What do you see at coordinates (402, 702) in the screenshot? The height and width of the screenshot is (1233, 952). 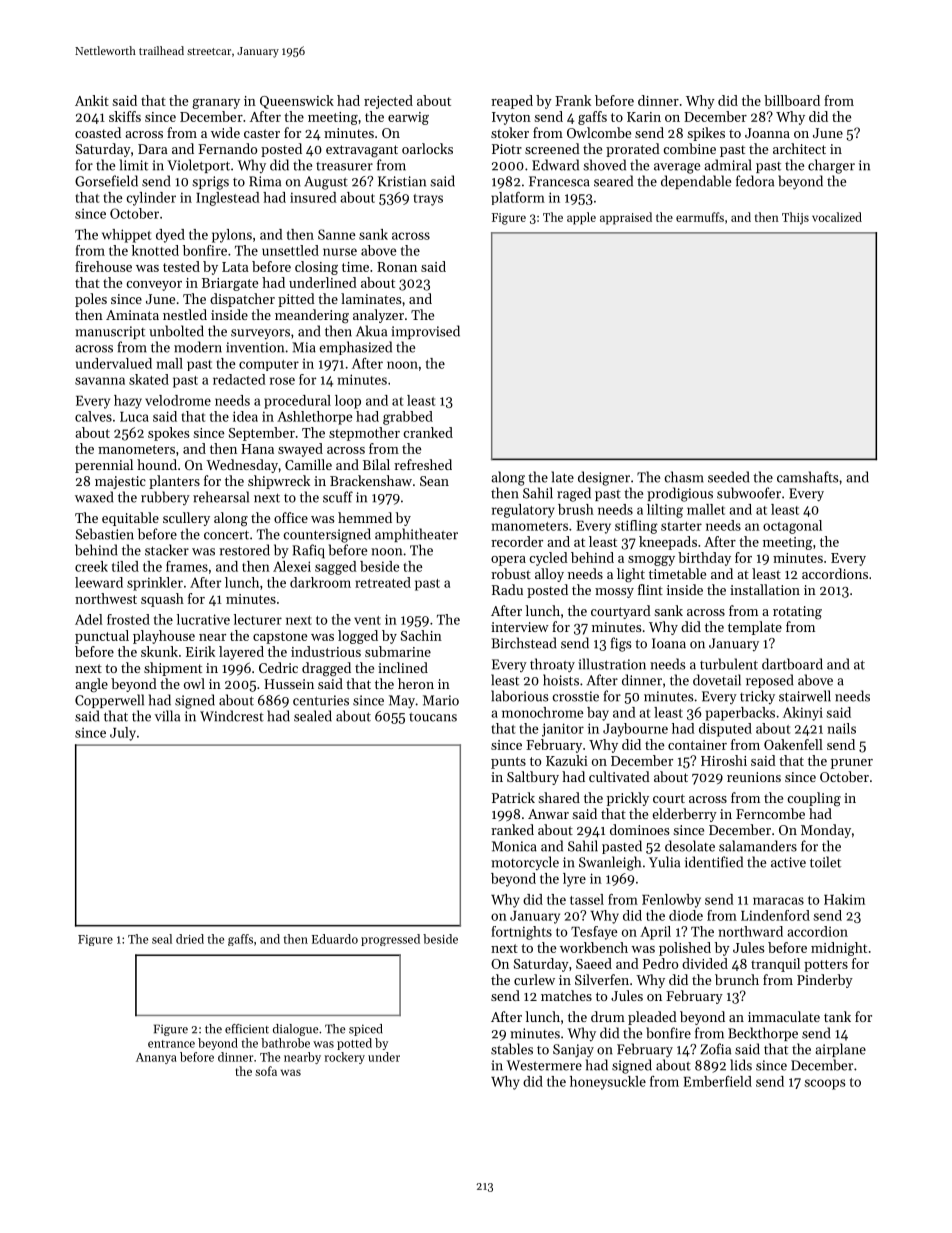 I see `May` at bounding box center [402, 702].
